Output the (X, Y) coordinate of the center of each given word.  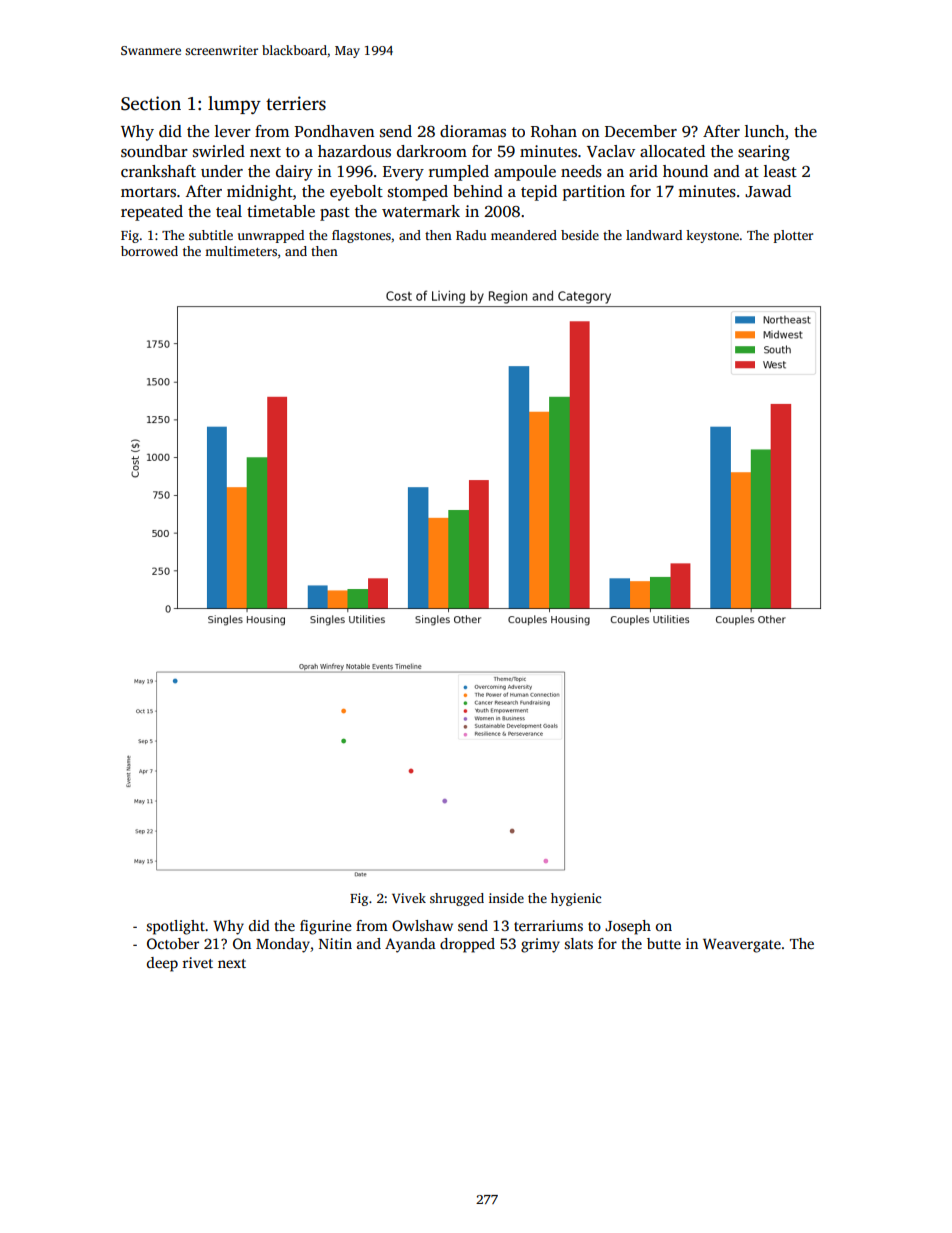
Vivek (409, 898)
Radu (471, 235)
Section (151, 103)
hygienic (576, 899)
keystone (712, 236)
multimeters (241, 251)
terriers (296, 103)
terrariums (548, 925)
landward (654, 235)
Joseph (628, 927)
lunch (765, 131)
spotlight (176, 927)
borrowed (149, 251)
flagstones (361, 236)
